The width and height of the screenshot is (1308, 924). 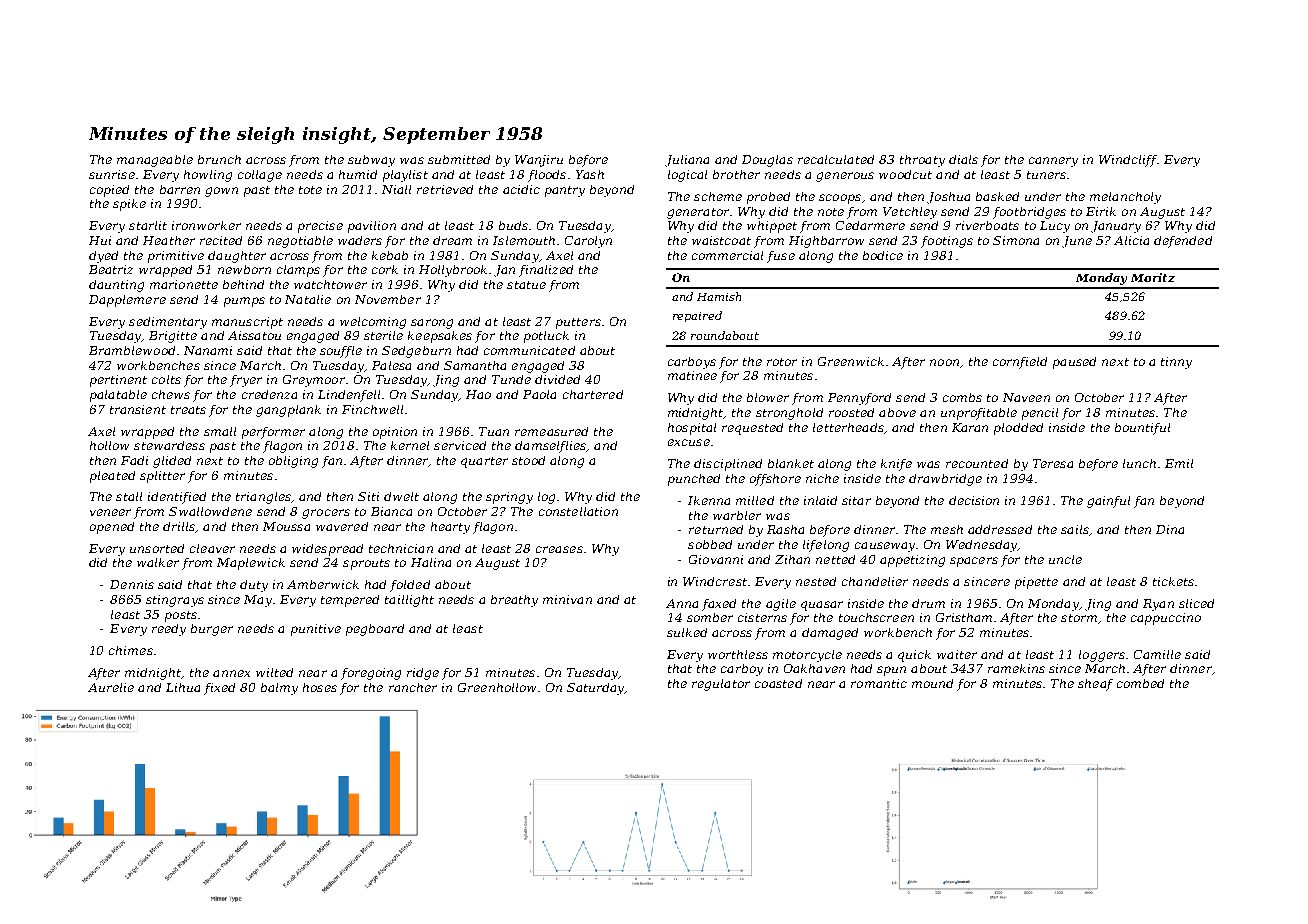 What do you see at coordinates (1020, 363) in the screenshot?
I see `cornfield` at bounding box center [1020, 363].
